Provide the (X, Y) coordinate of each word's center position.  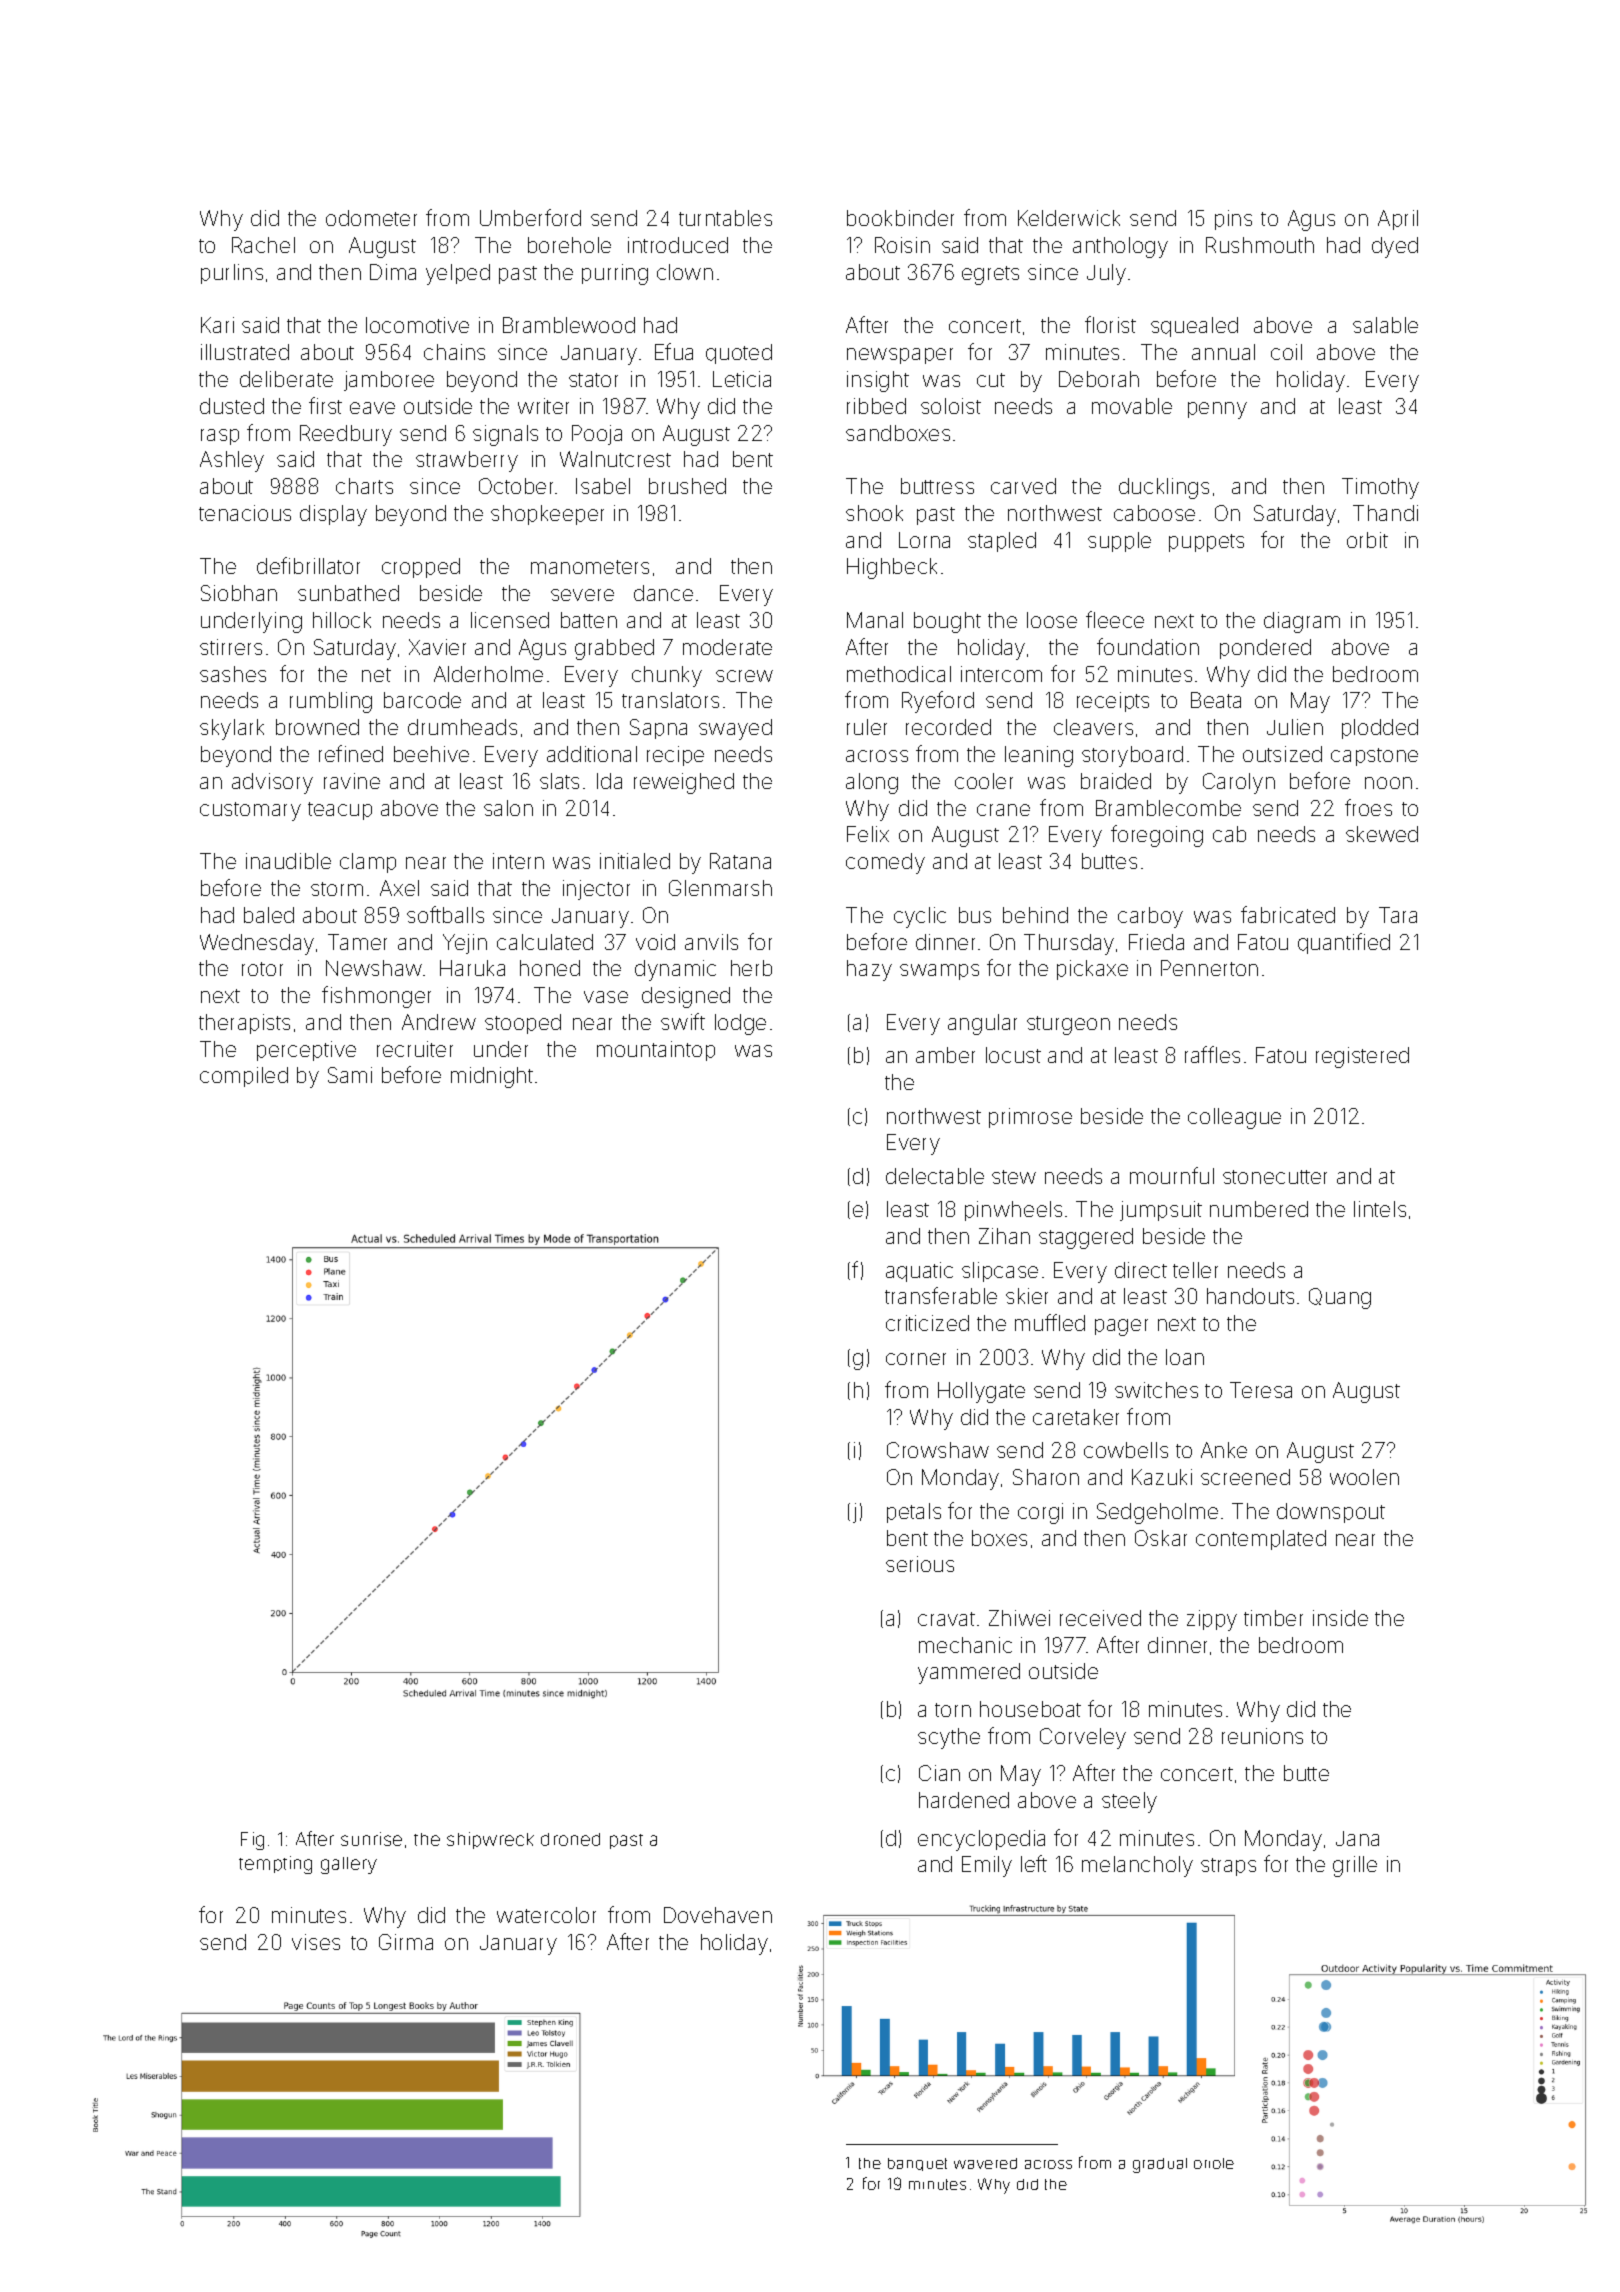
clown (685, 272)
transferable (941, 1295)
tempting (275, 1865)
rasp (220, 437)
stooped (523, 1024)
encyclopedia (981, 1840)
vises (316, 1942)
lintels (1380, 1209)
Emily (987, 1866)
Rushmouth (1260, 245)
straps (1228, 1867)
